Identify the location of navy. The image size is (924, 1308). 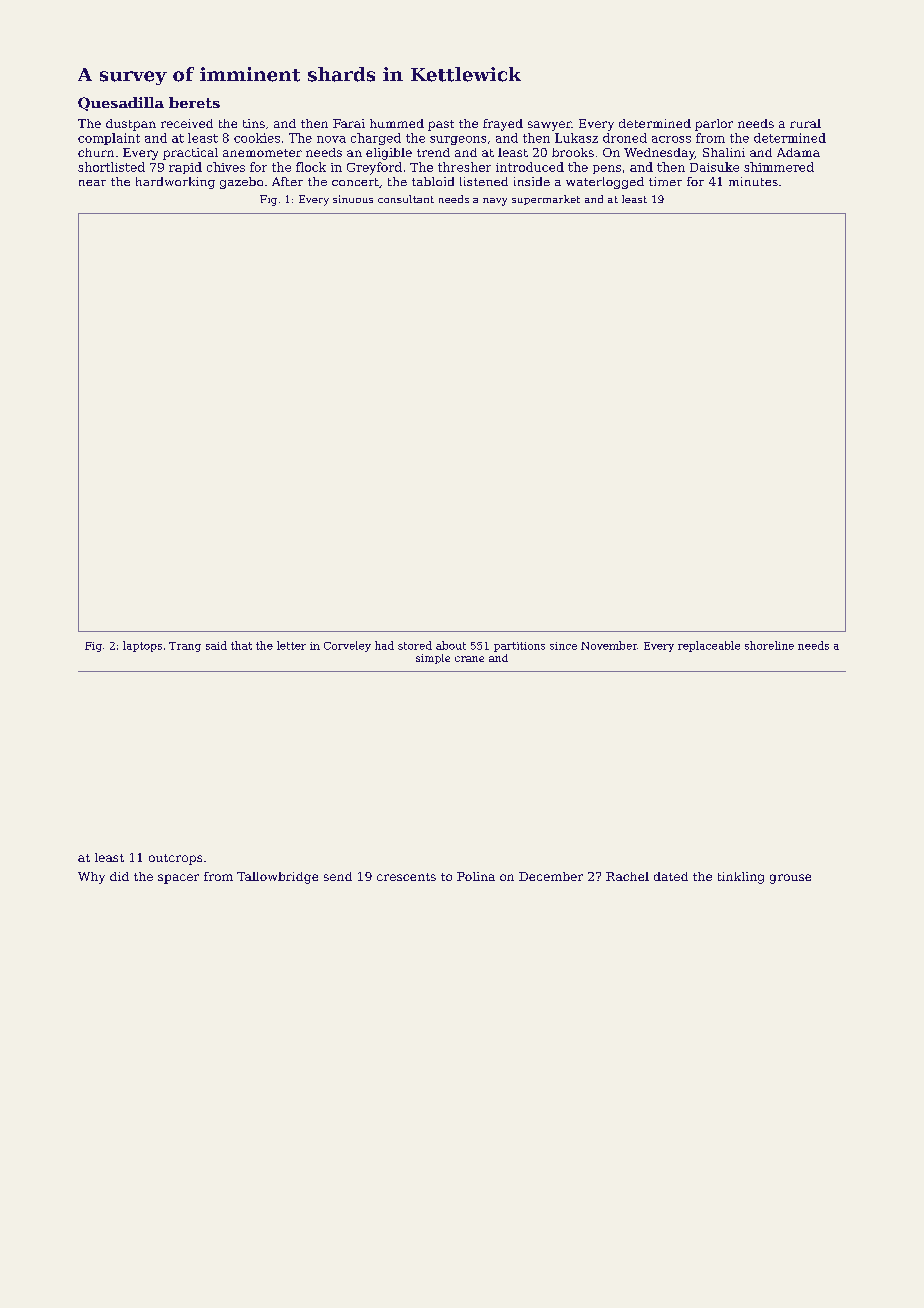
(495, 202).
